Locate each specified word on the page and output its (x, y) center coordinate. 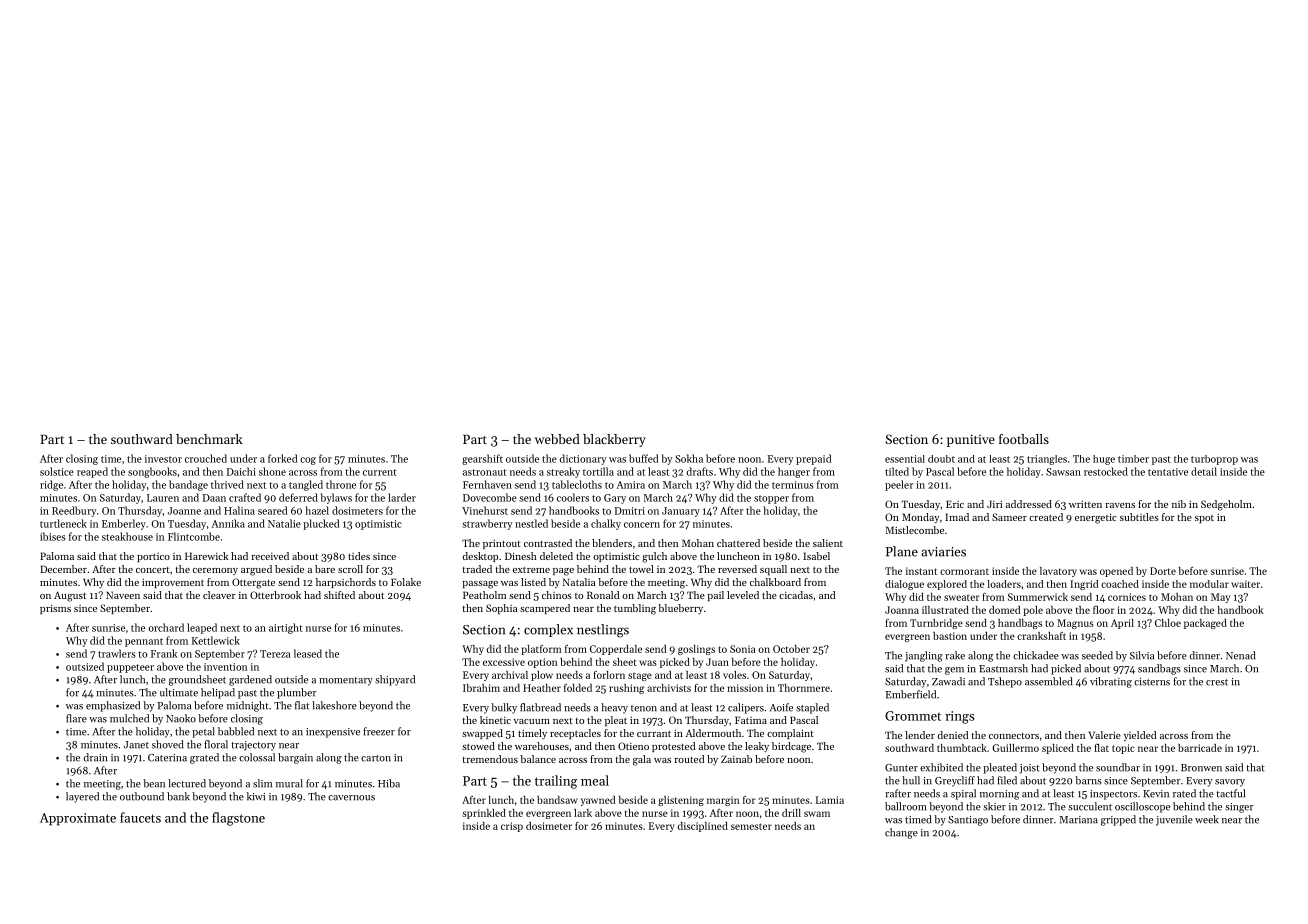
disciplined (703, 827)
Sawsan (1063, 472)
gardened (250, 680)
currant (654, 734)
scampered (545, 609)
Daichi (241, 471)
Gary (615, 499)
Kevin (1156, 794)
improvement (173, 583)
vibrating (1111, 682)
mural (289, 783)
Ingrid (1084, 585)
